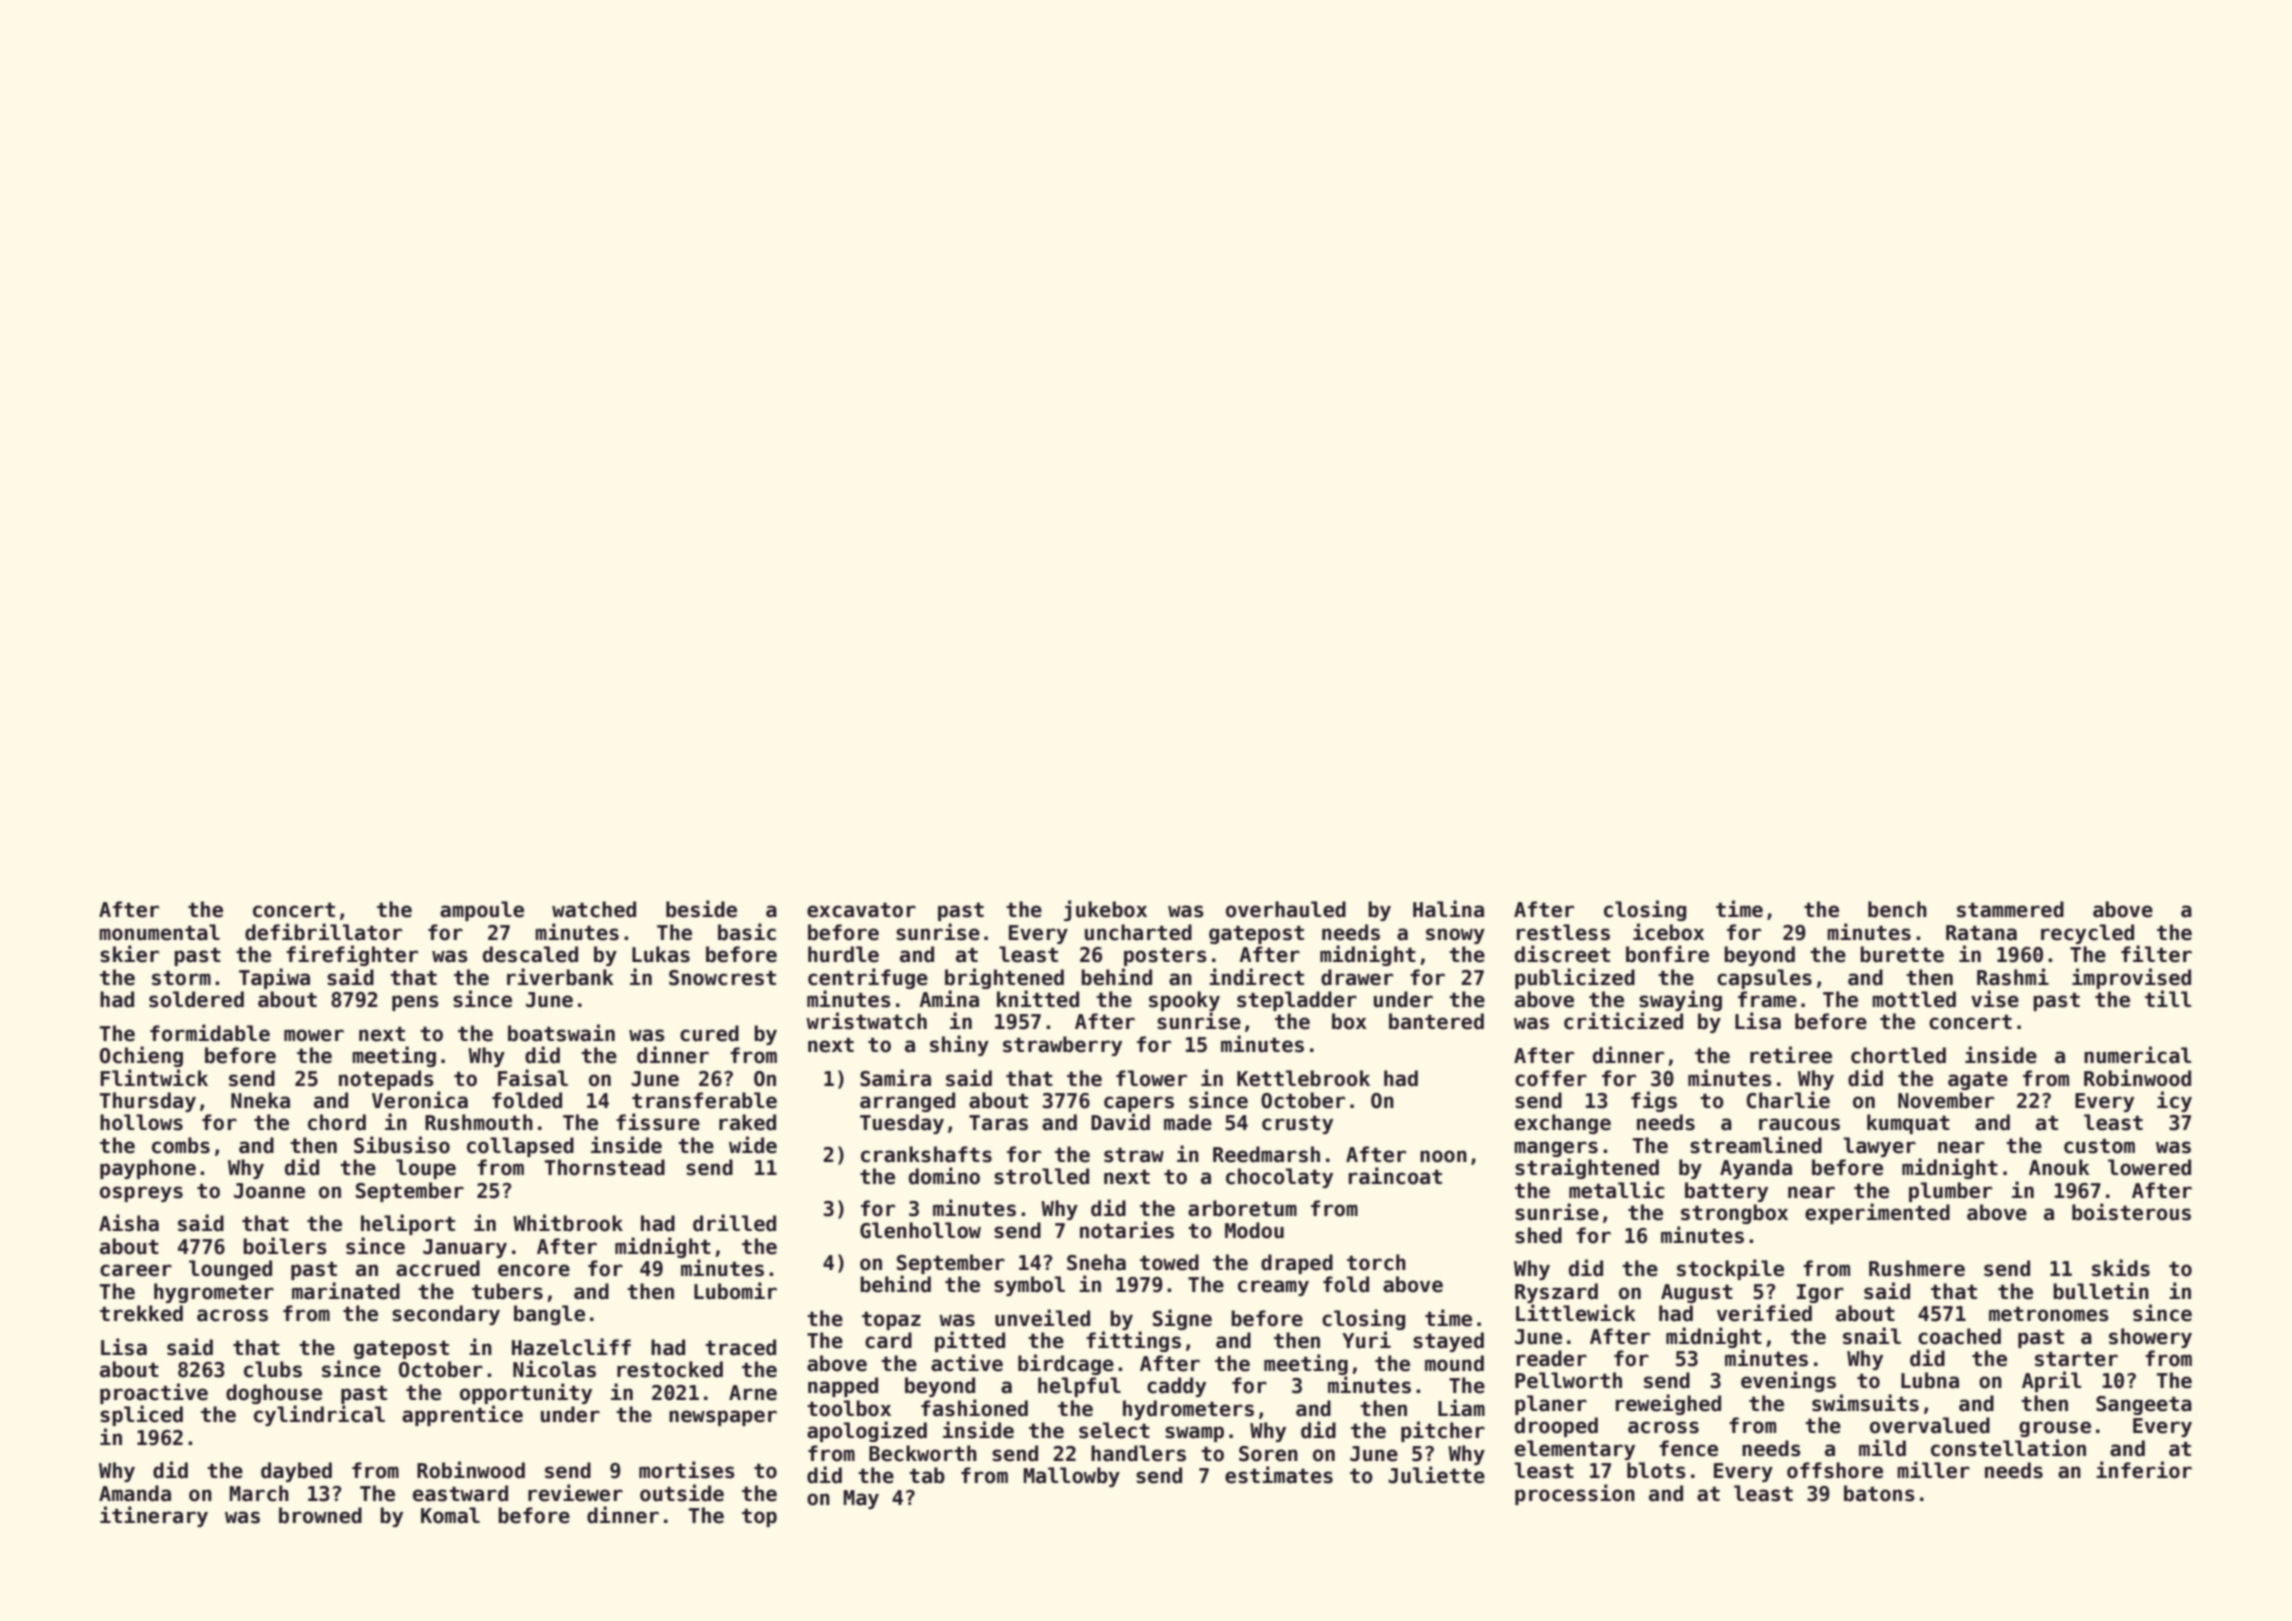 The height and width of the page is (1621, 2292). What do you see at coordinates (141, 1415) in the page?
I see `spliced` at bounding box center [141, 1415].
